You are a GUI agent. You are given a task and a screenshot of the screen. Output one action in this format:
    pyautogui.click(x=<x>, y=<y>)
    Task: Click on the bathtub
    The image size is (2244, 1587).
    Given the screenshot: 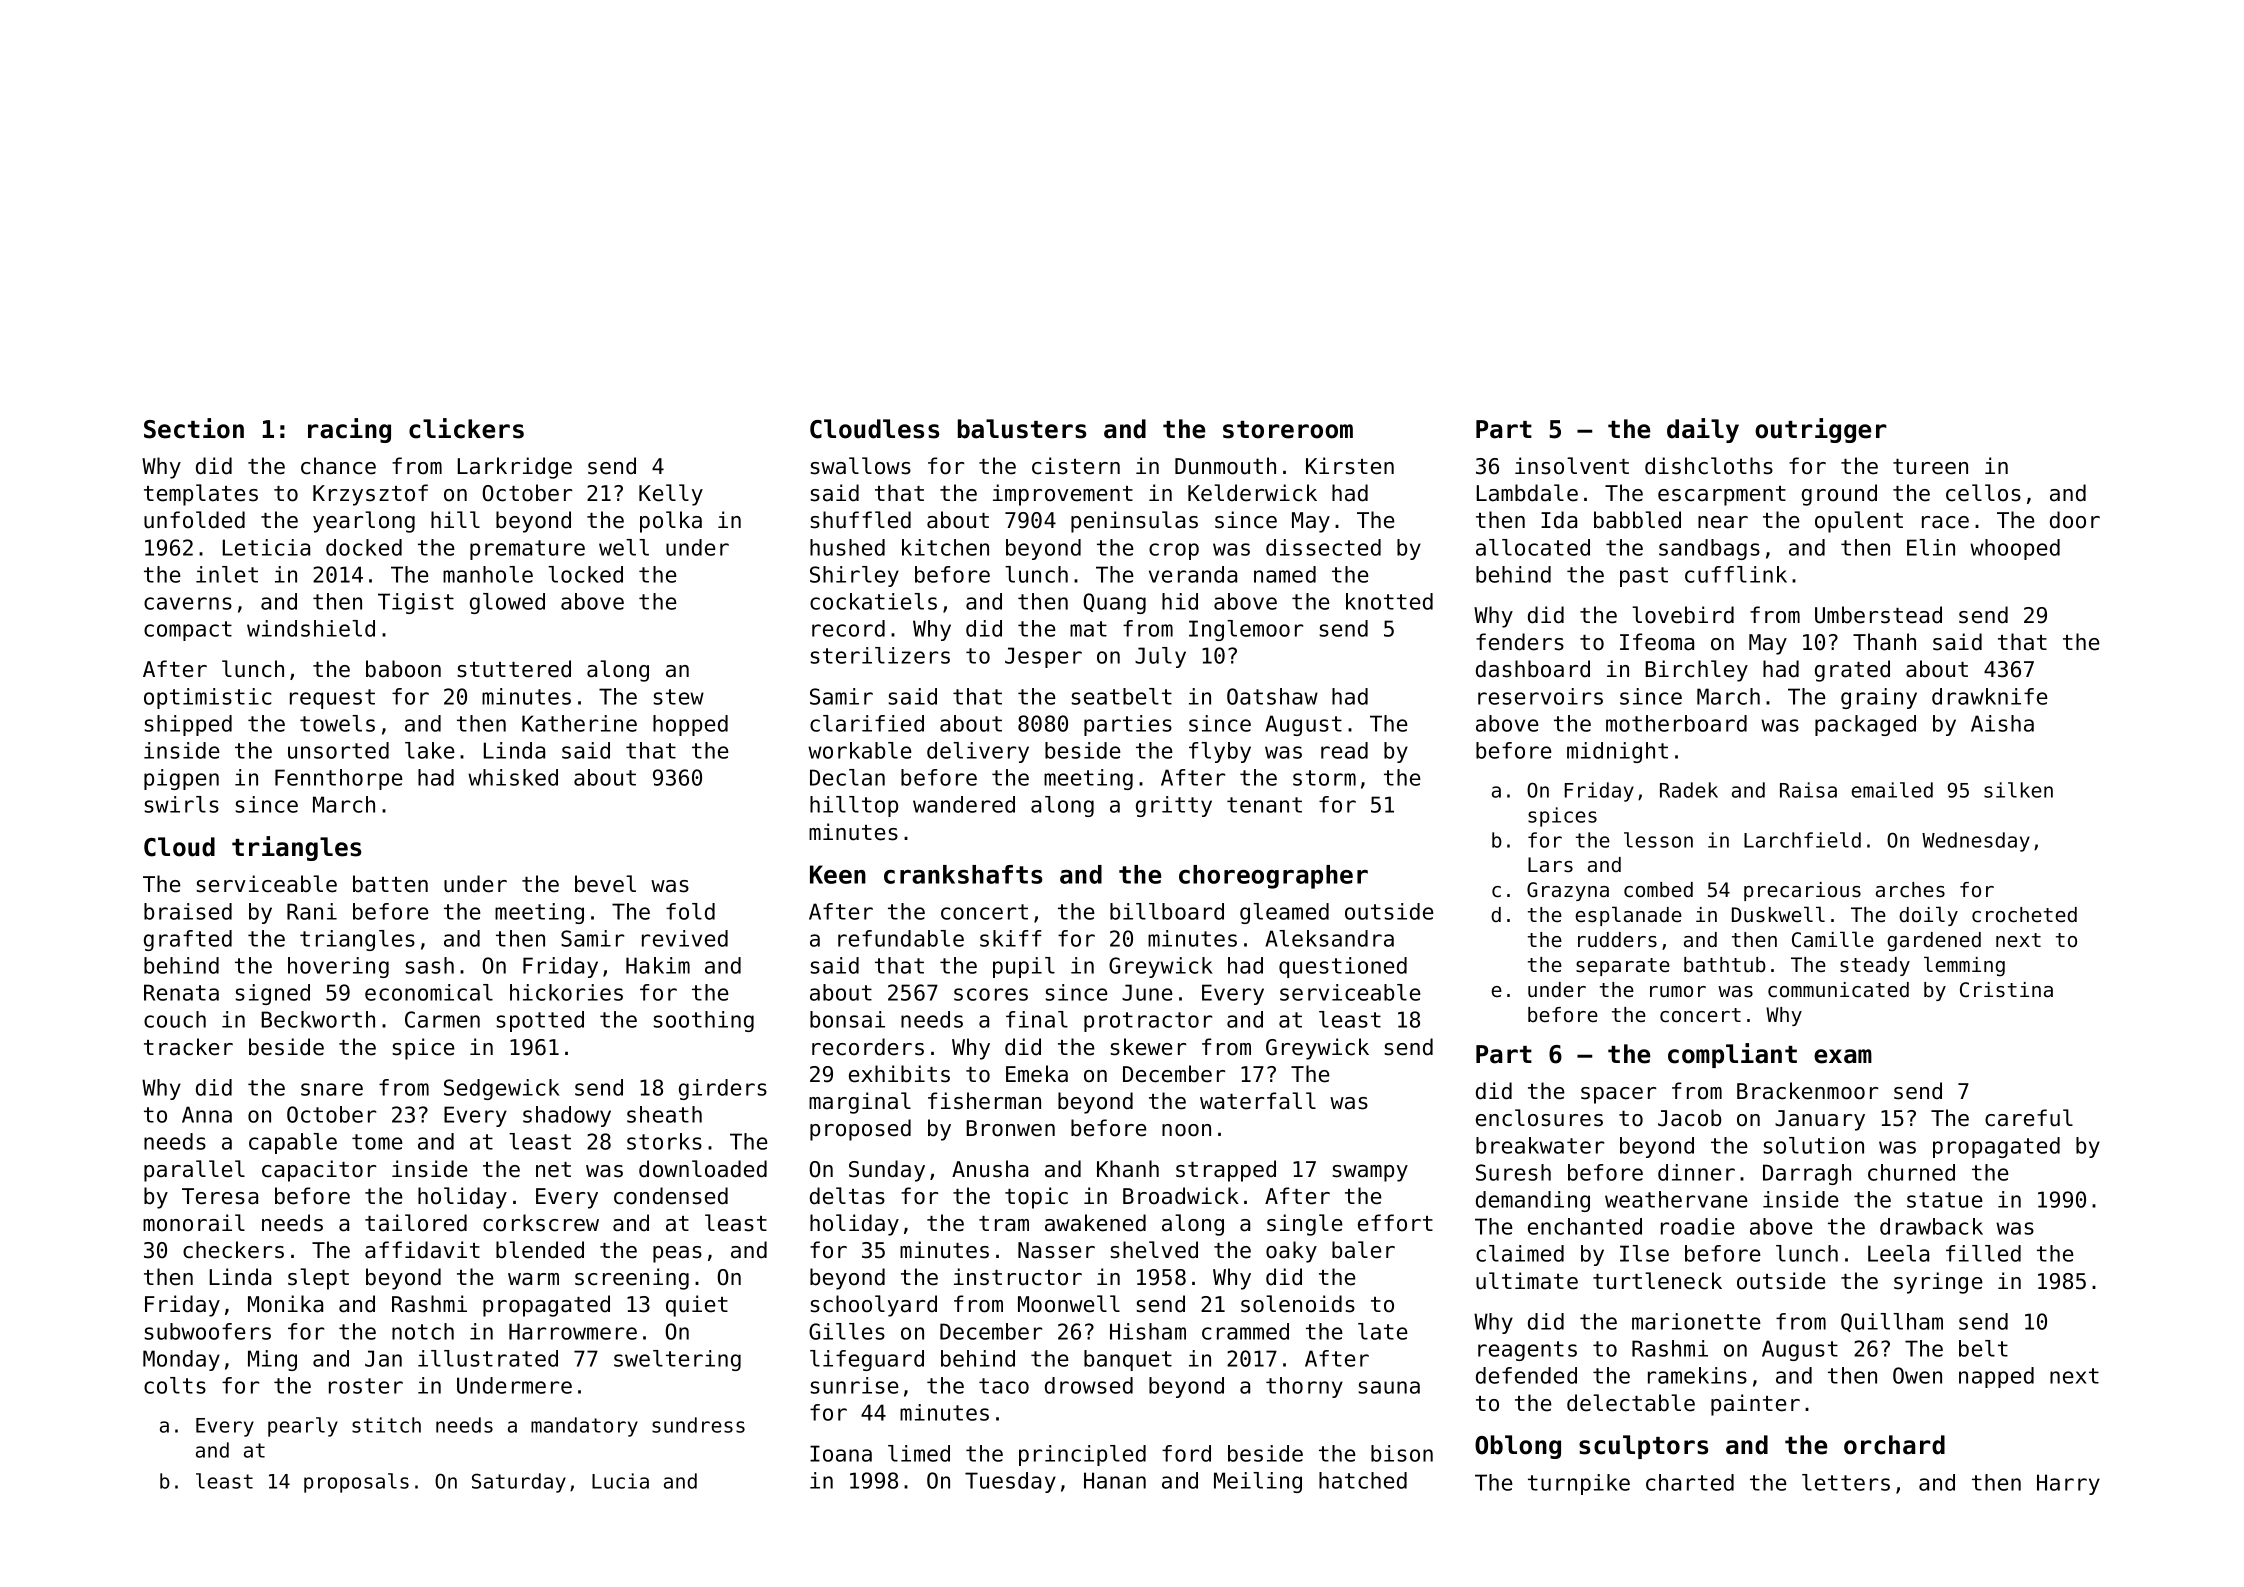 What is the action you would take?
    pyautogui.click(x=1725, y=965)
